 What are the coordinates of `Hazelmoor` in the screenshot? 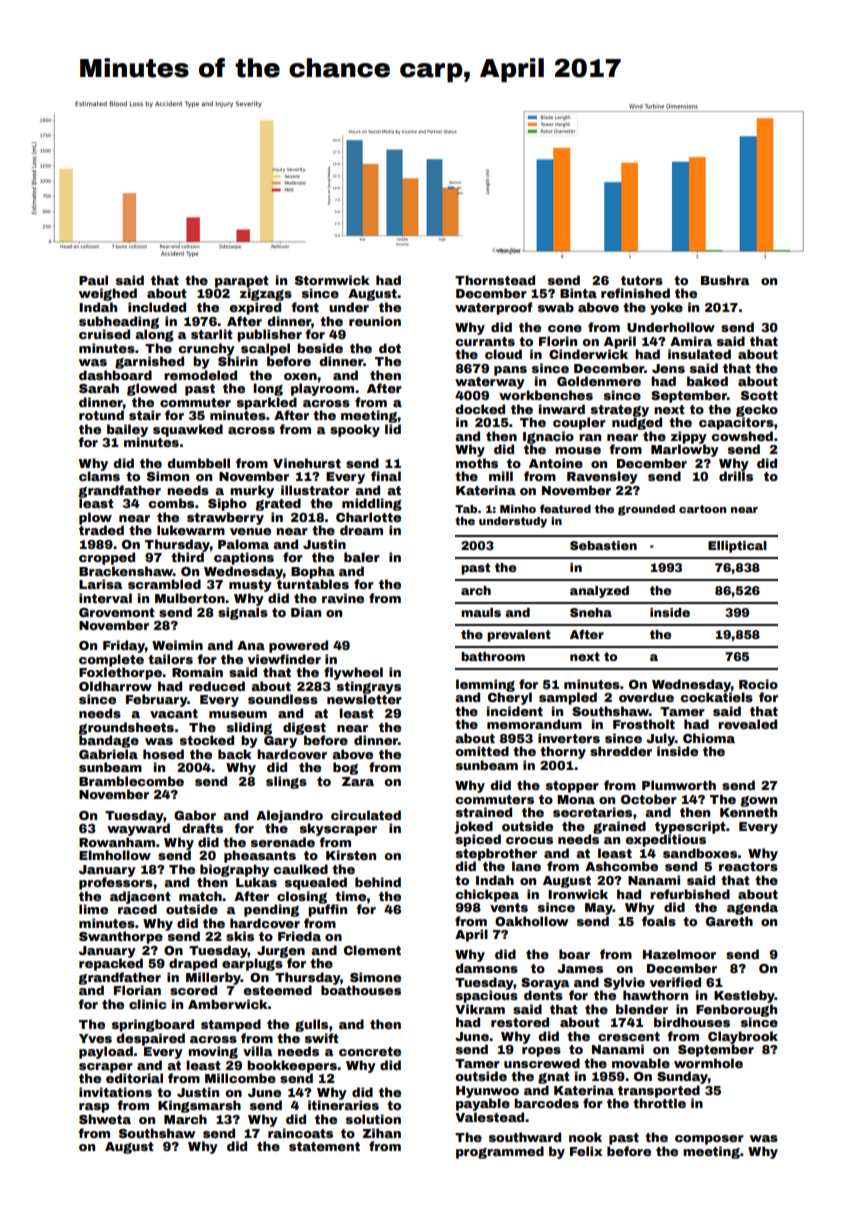 It's located at (679, 954).
